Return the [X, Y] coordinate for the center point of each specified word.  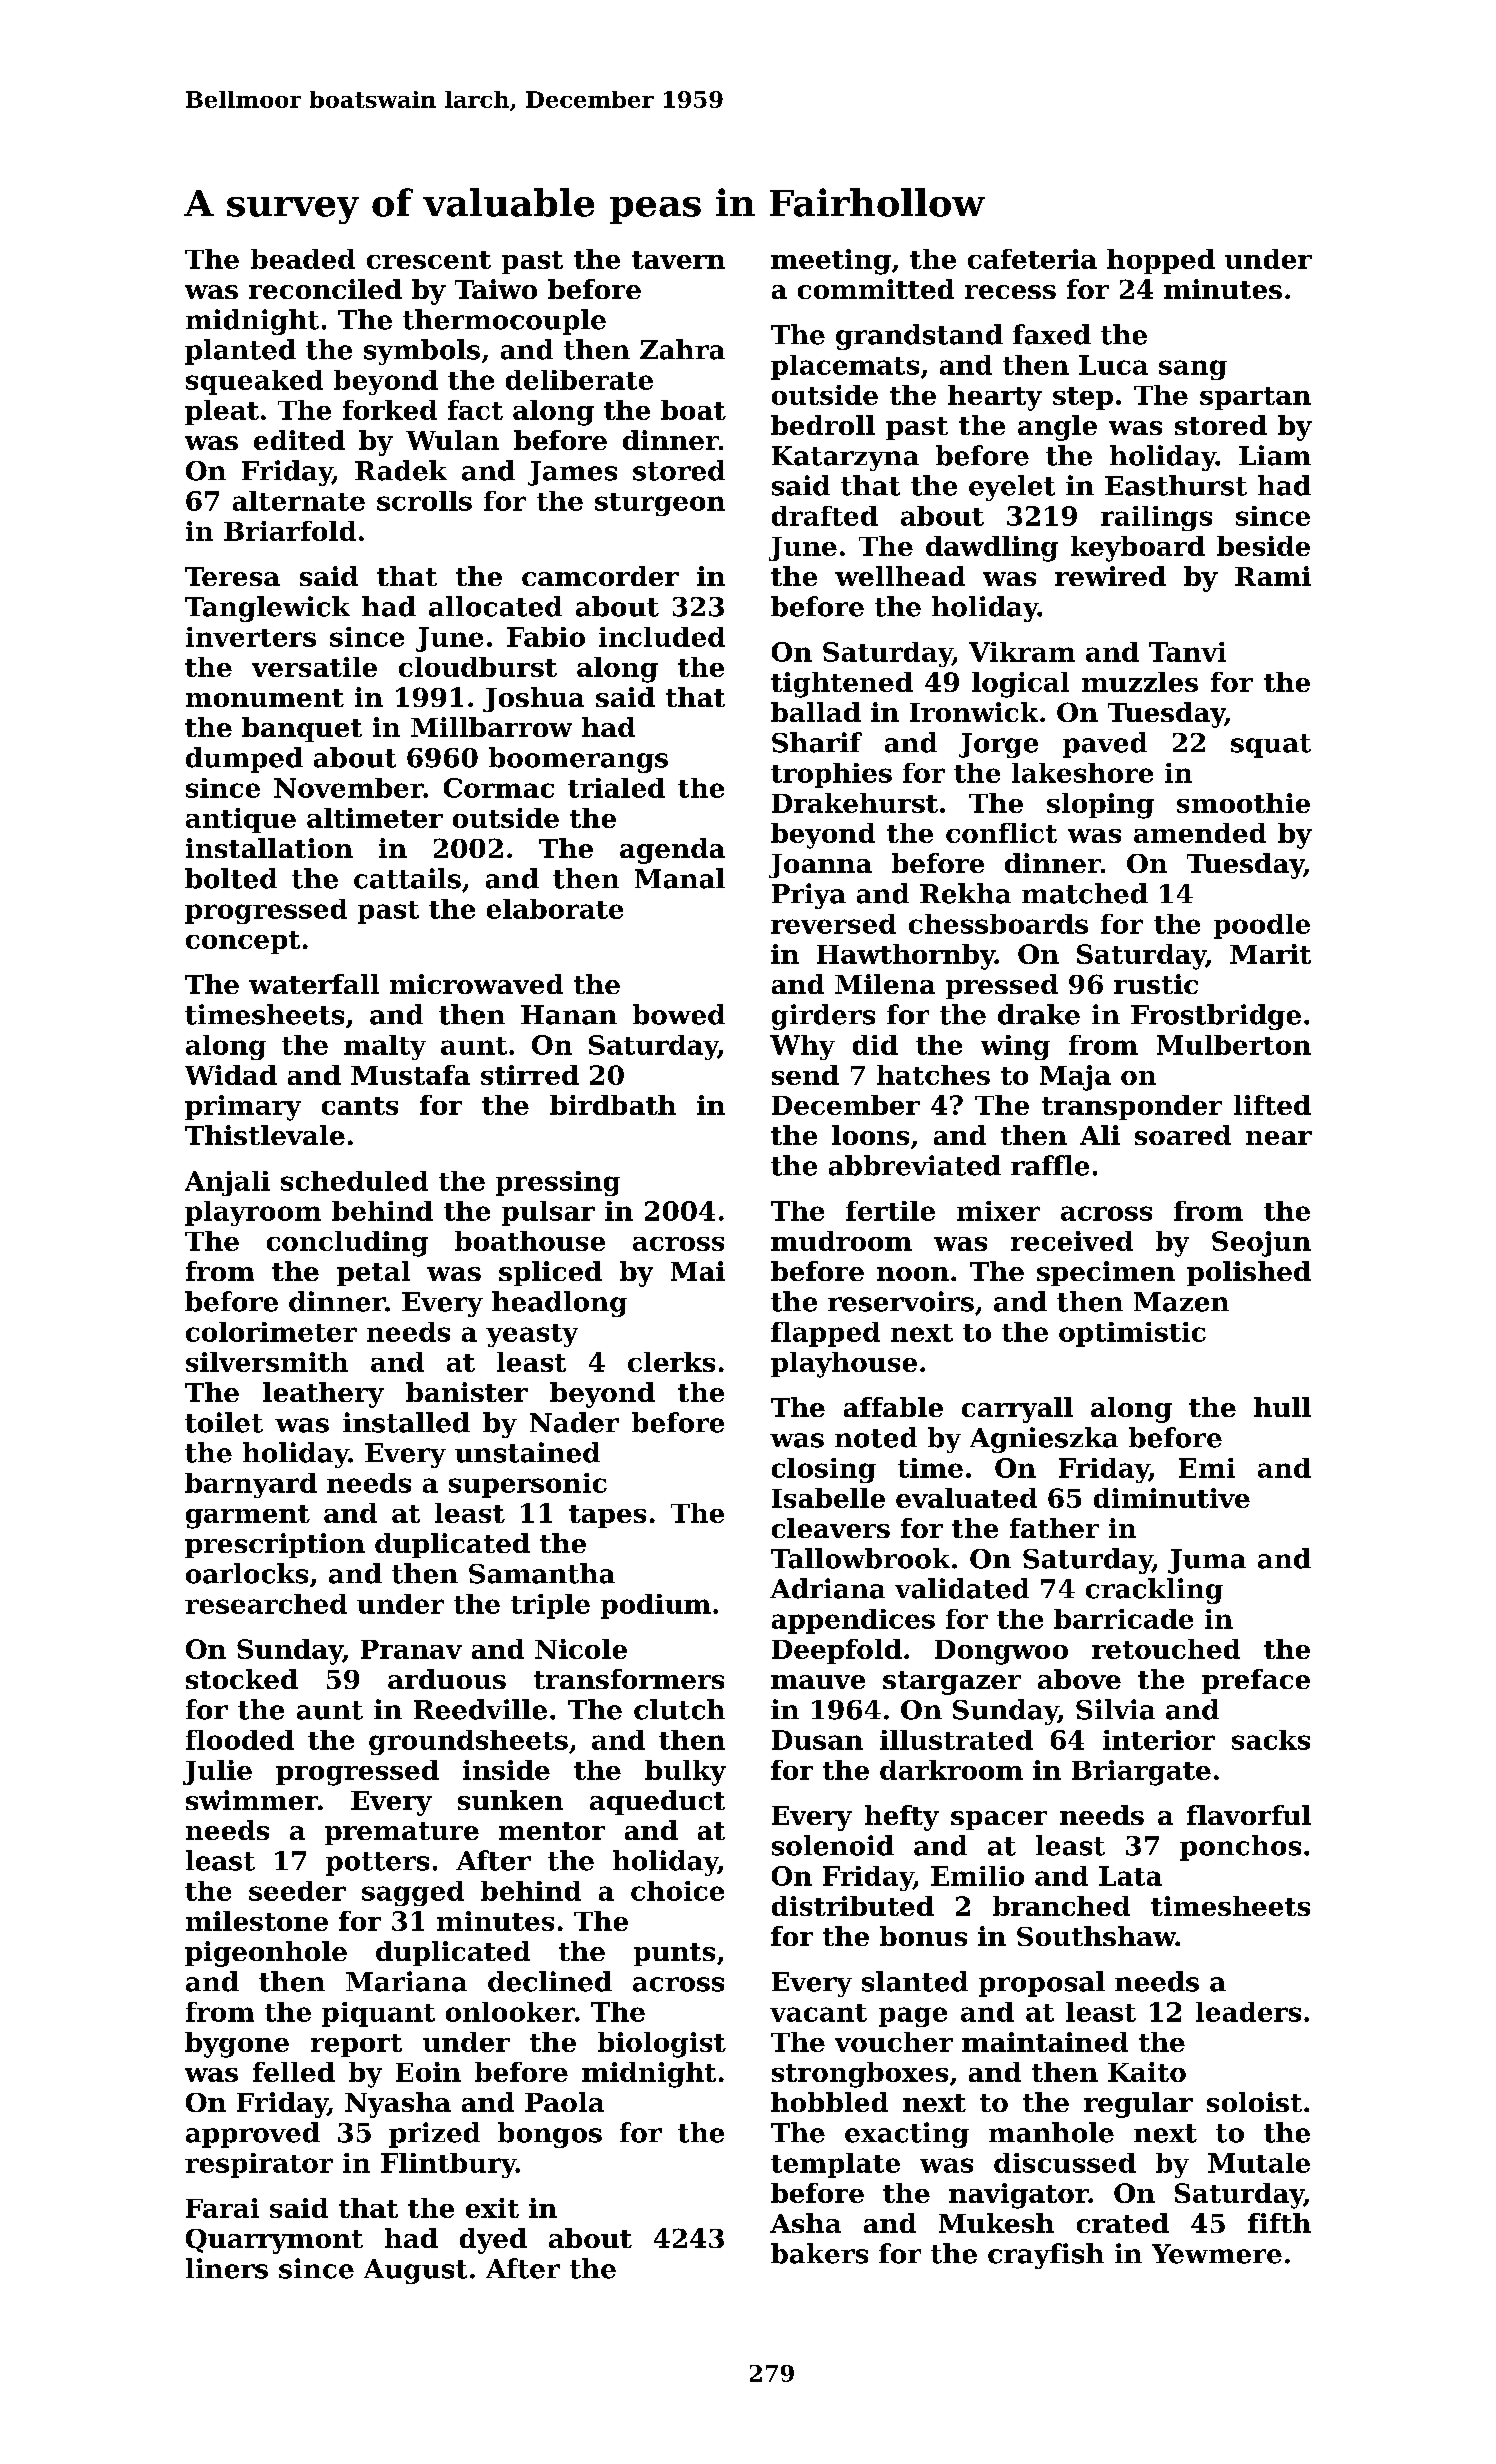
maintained [1045, 2042]
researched [266, 1604]
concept [243, 942]
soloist [1254, 2102]
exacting [907, 2135]
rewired [1110, 576]
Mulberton [1234, 1045]
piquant [378, 2014]
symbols [422, 352]
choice [677, 1891]
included [662, 637]
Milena [885, 984]
